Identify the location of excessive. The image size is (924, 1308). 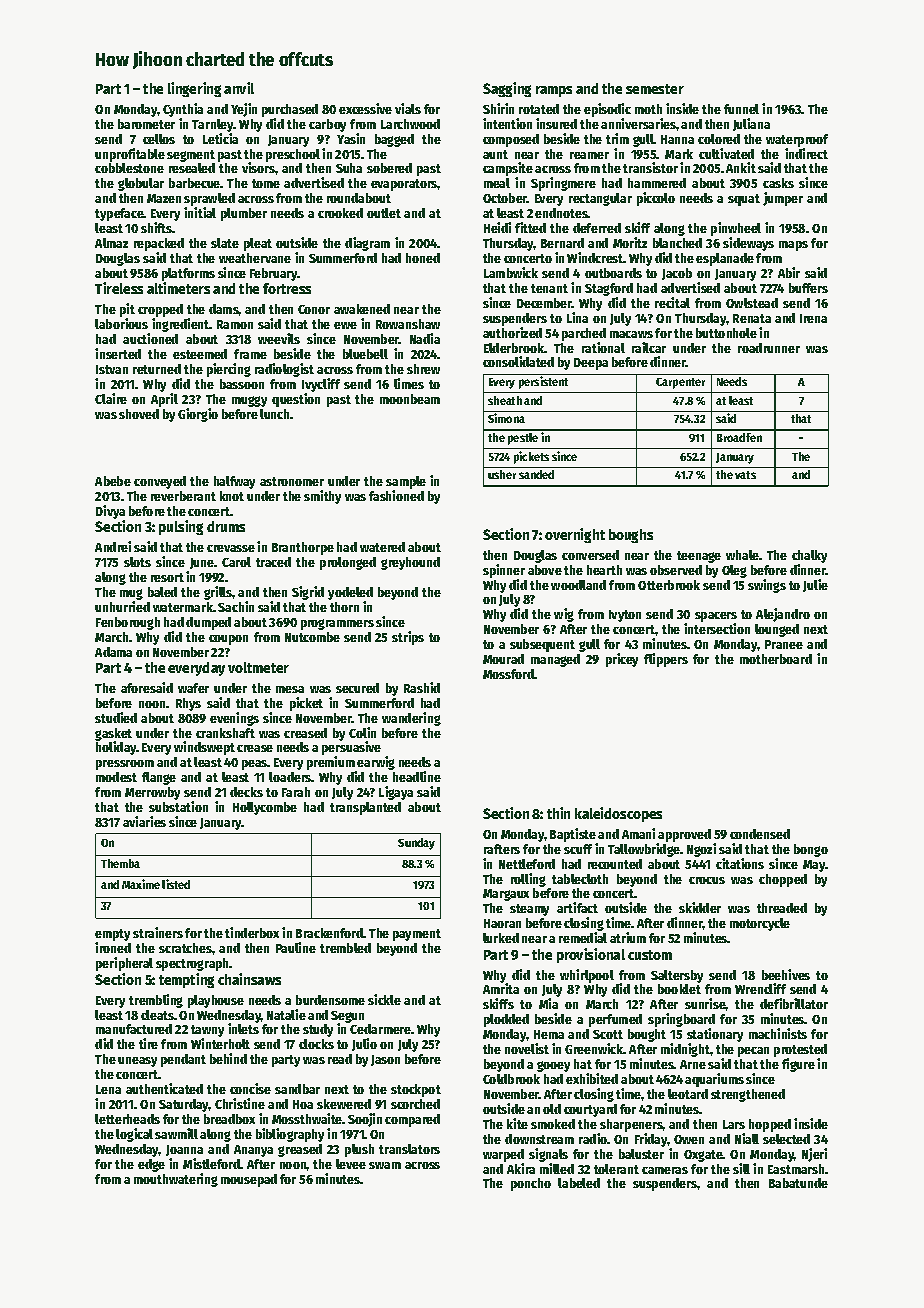
(365, 108).
